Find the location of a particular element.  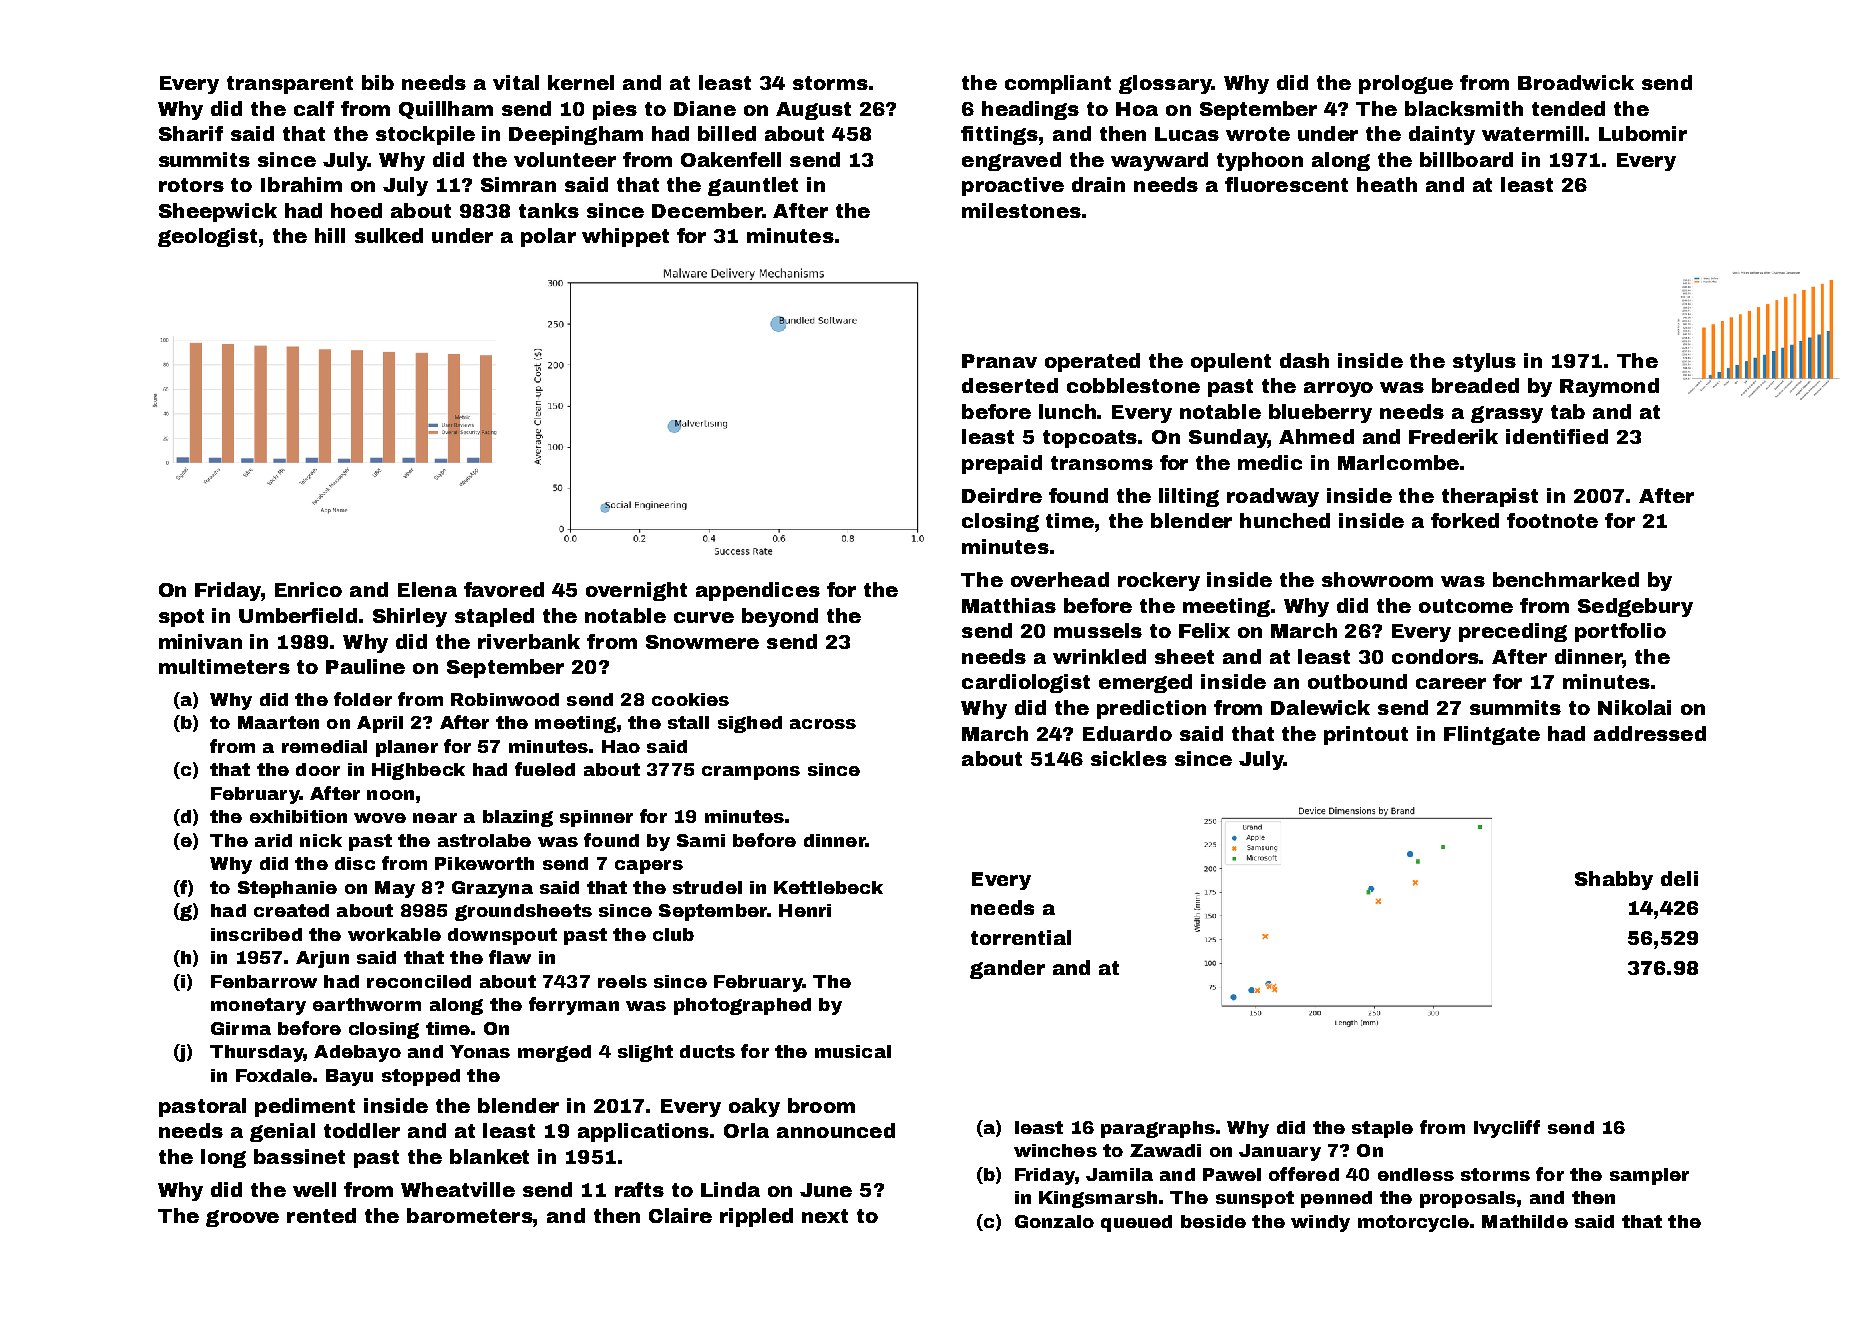

Elena is located at coordinates (427, 589).
